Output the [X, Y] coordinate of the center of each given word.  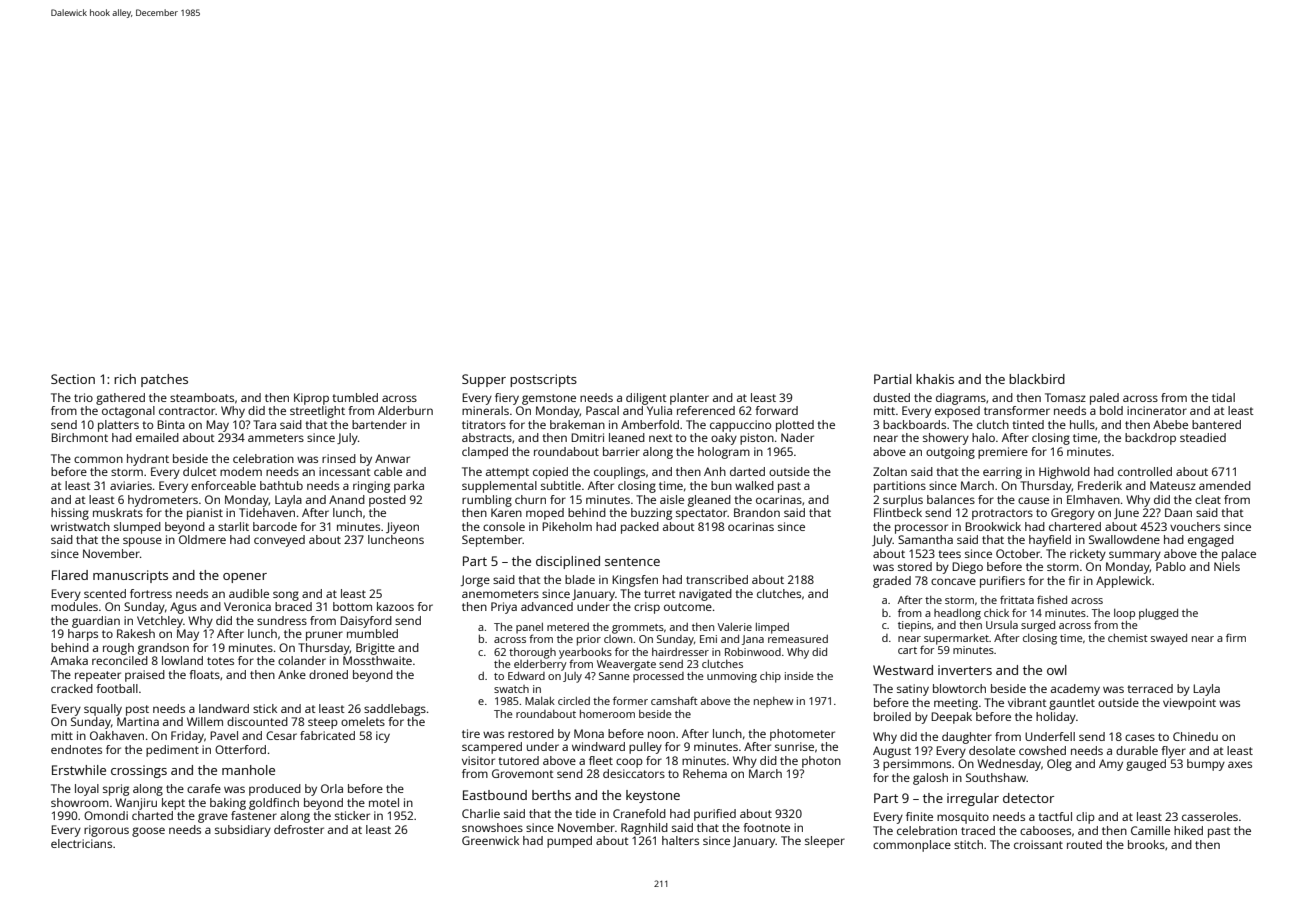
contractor [187, 411]
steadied [1203, 437]
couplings [619, 473]
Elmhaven [1093, 499]
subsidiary [243, 831]
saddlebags [395, 710]
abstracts [487, 437]
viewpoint [1189, 704]
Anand [347, 499]
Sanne [614, 676]
